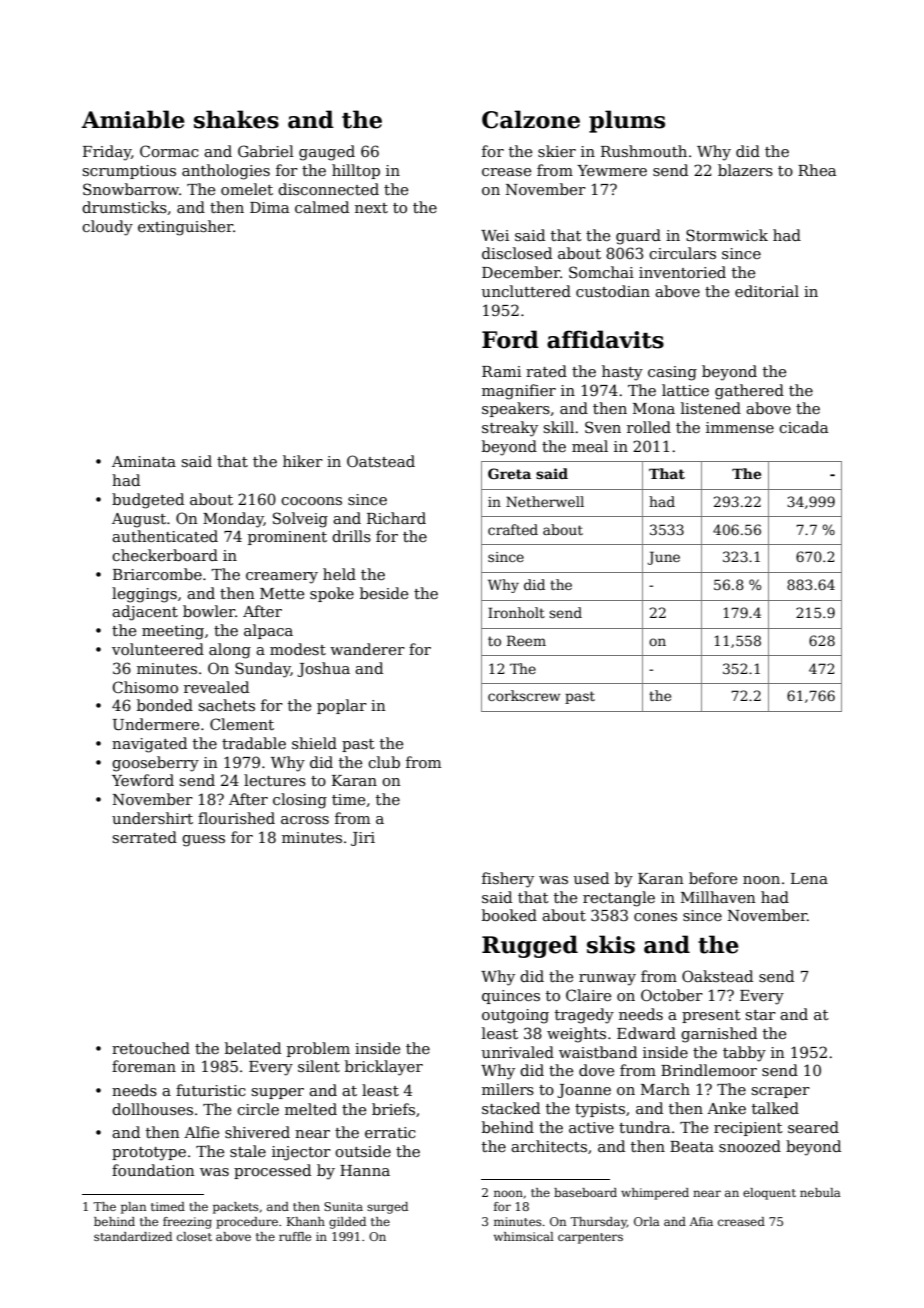  What do you see at coordinates (813, 1127) in the screenshot?
I see `seared` at bounding box center [813, 1127].
